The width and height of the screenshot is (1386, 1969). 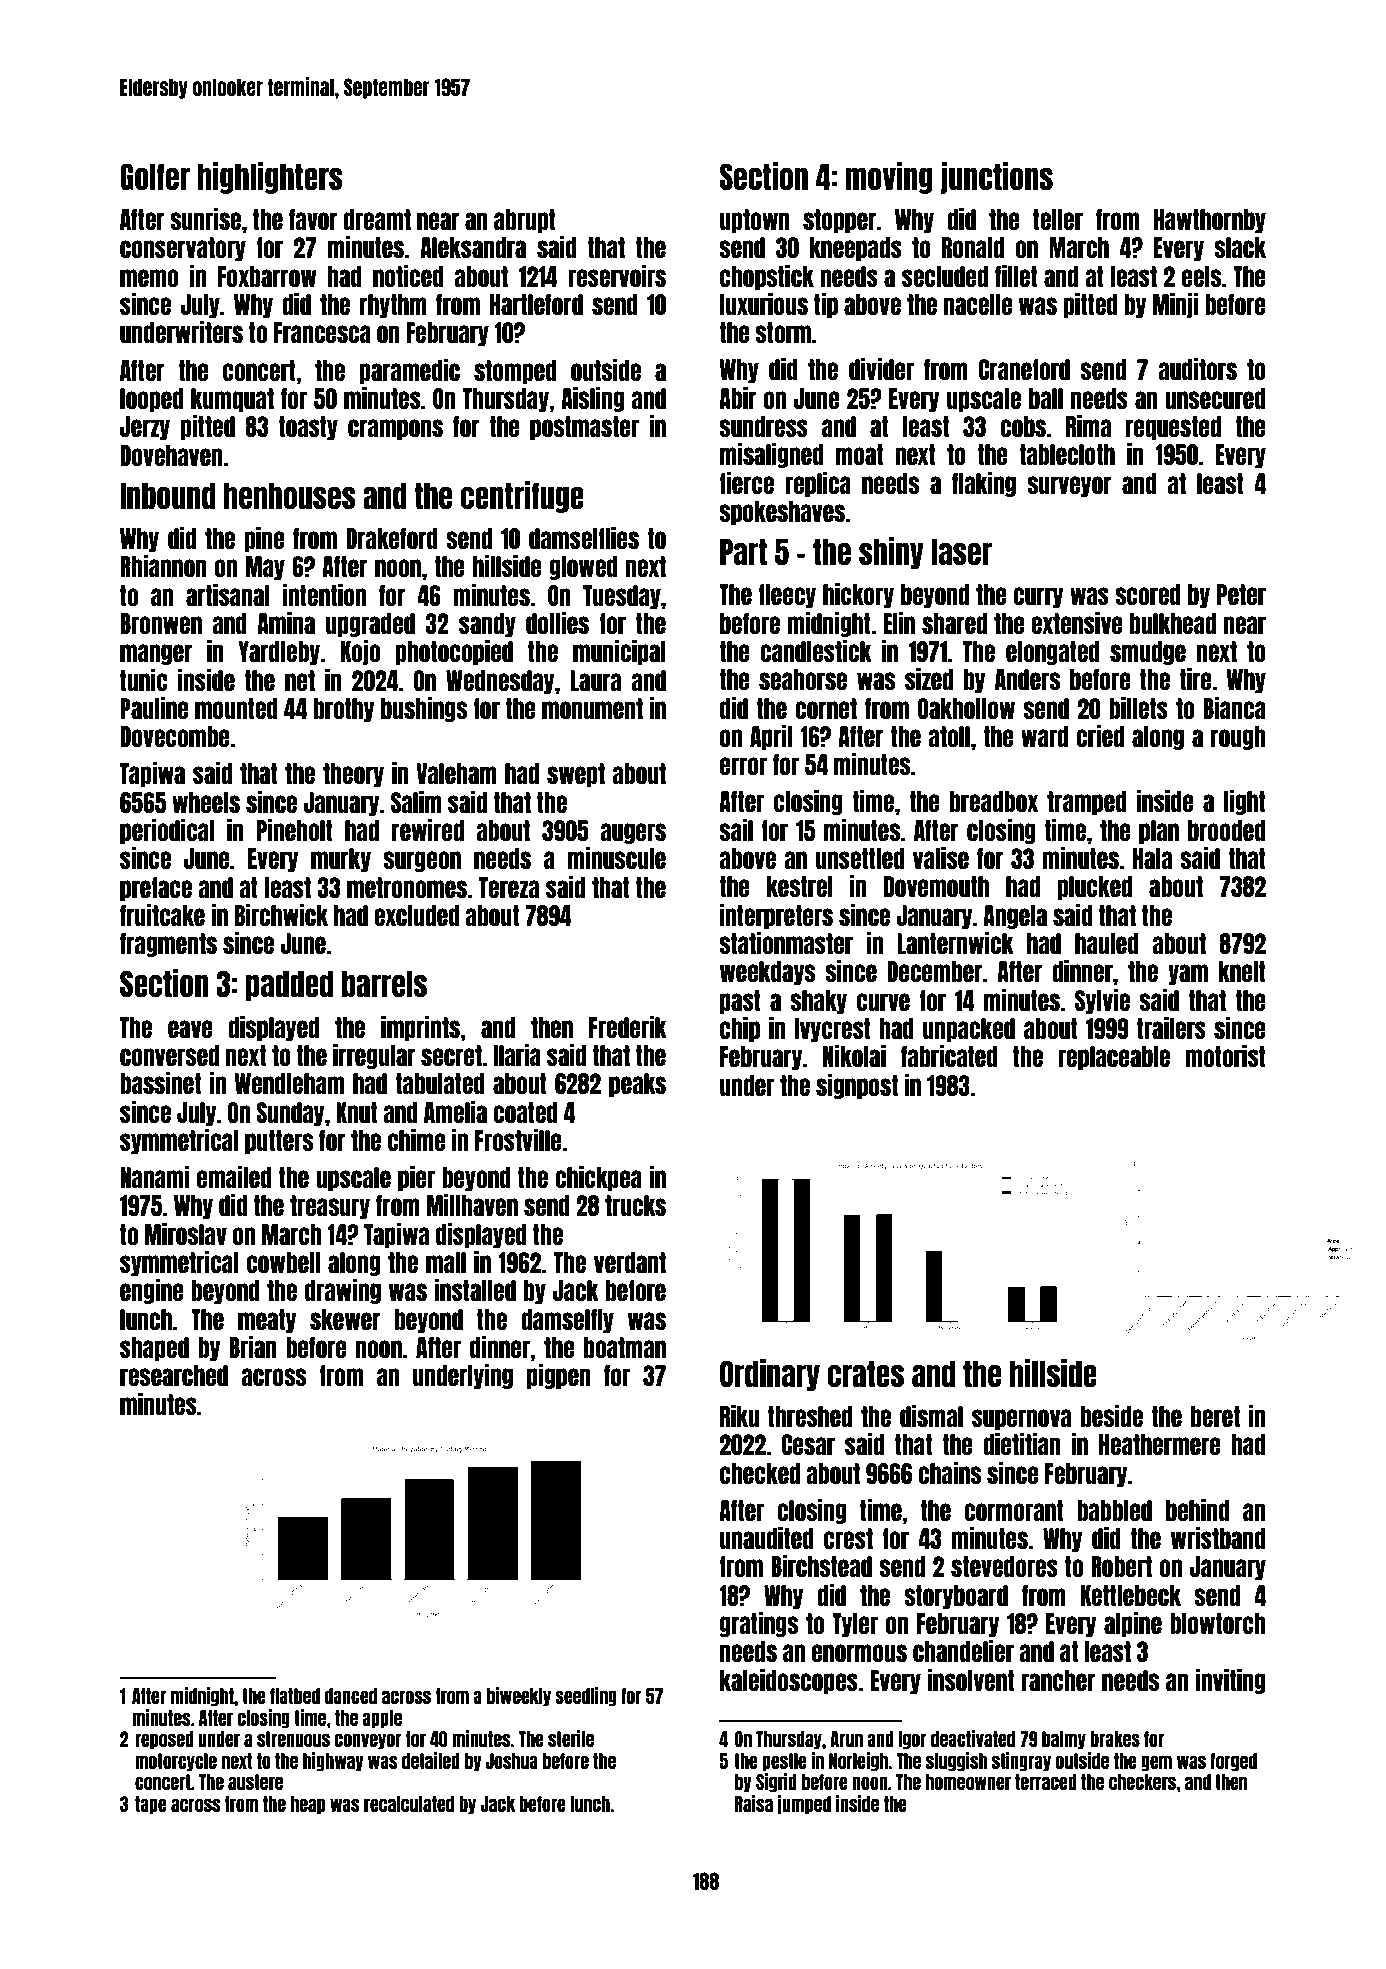 What do you see at coordinates (344, 710) in the screenshot?
I see `brothy` at bounding box center [344, 710].
